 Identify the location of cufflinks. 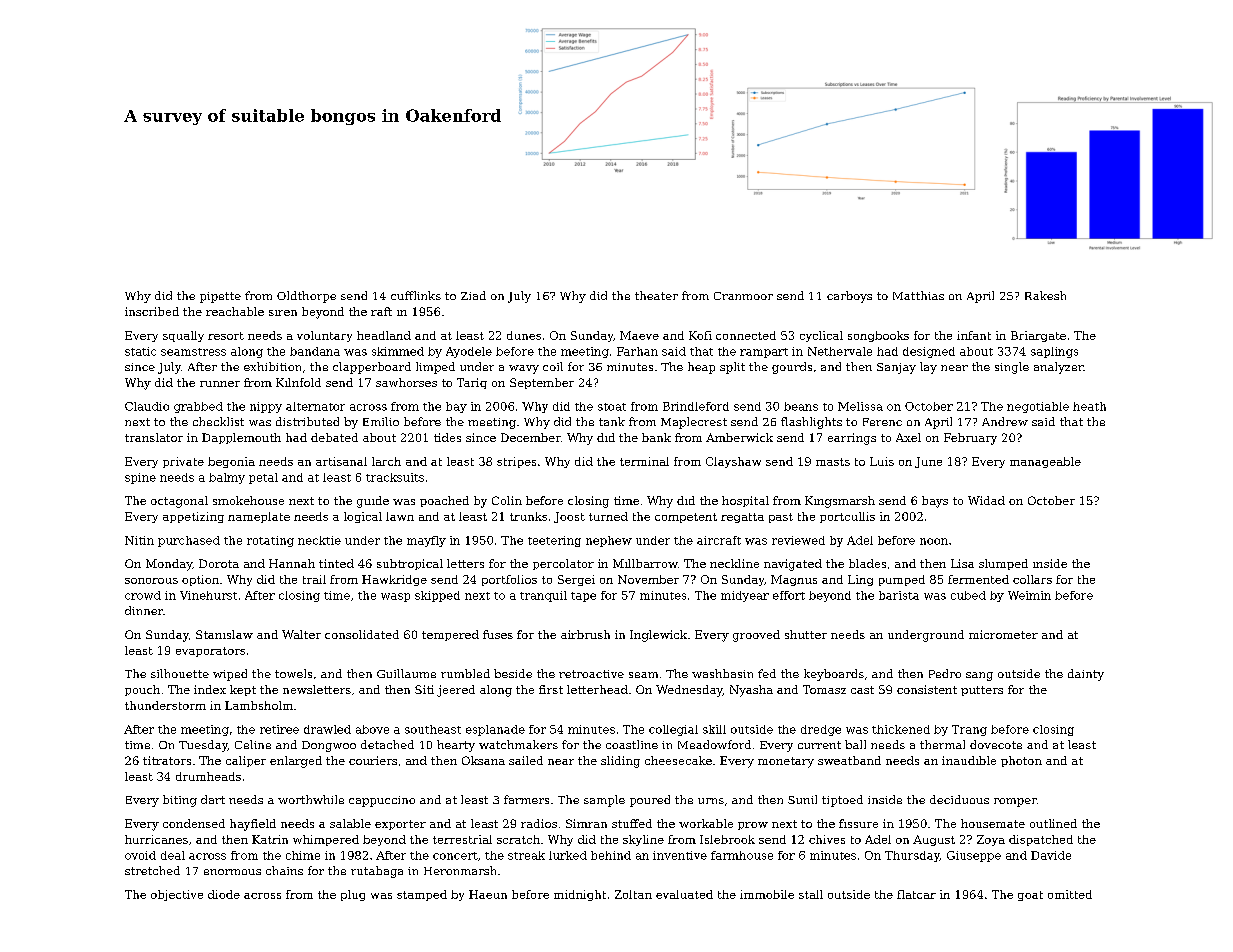
(416, 295).
